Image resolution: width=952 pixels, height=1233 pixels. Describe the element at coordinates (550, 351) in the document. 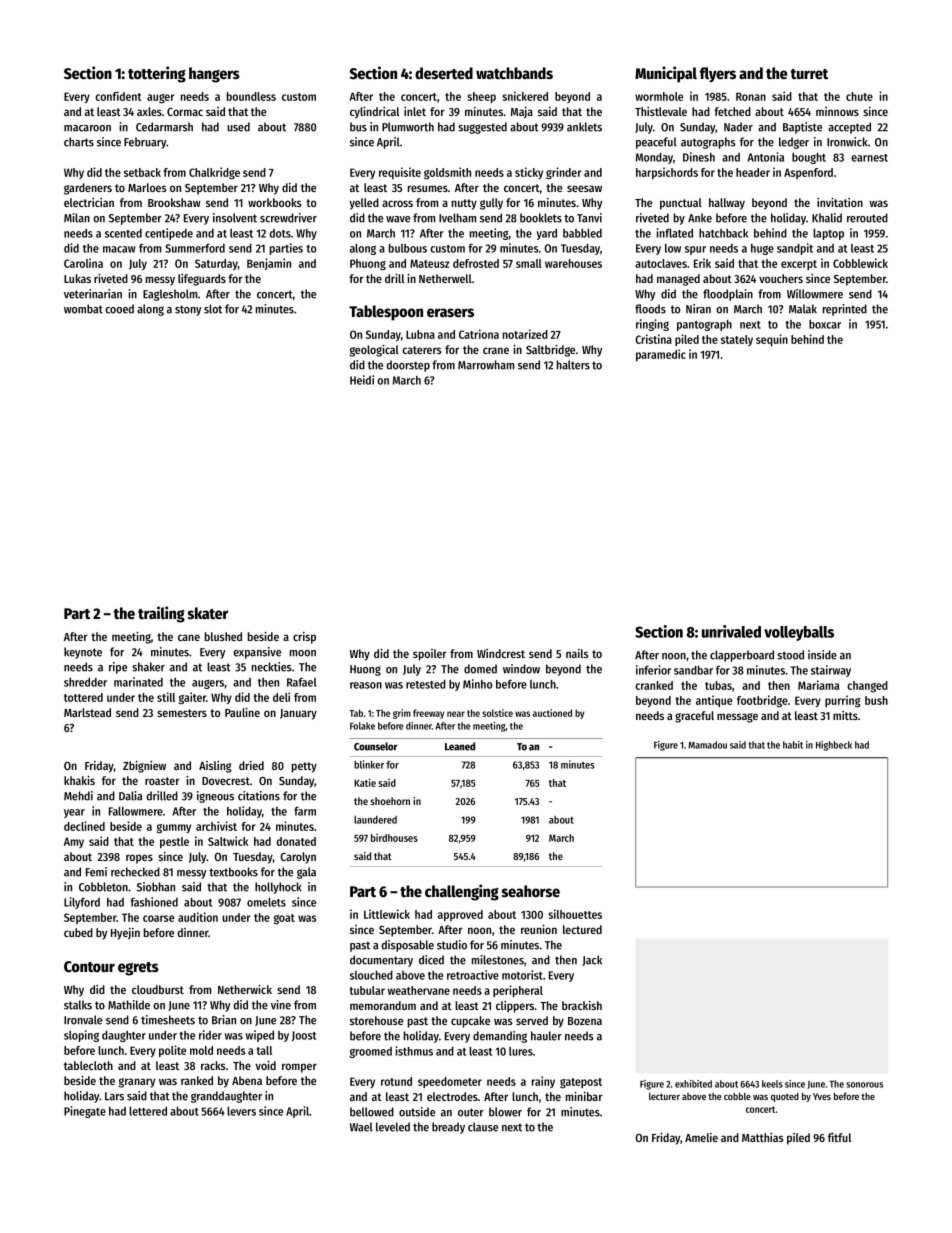

I see `Saltbridge` at that location.
